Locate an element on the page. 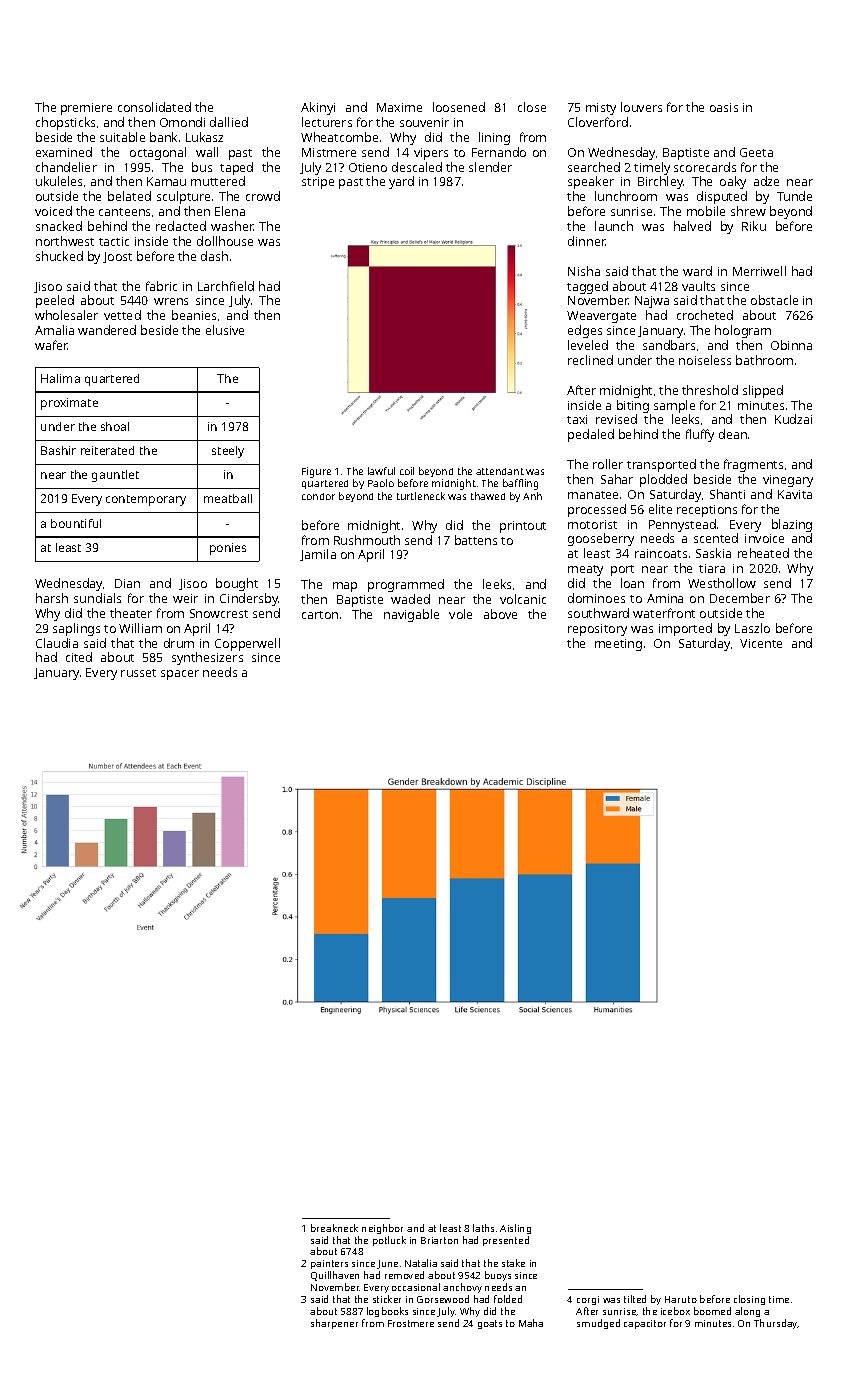  neighbor is located at coordinates (382, 1229).
